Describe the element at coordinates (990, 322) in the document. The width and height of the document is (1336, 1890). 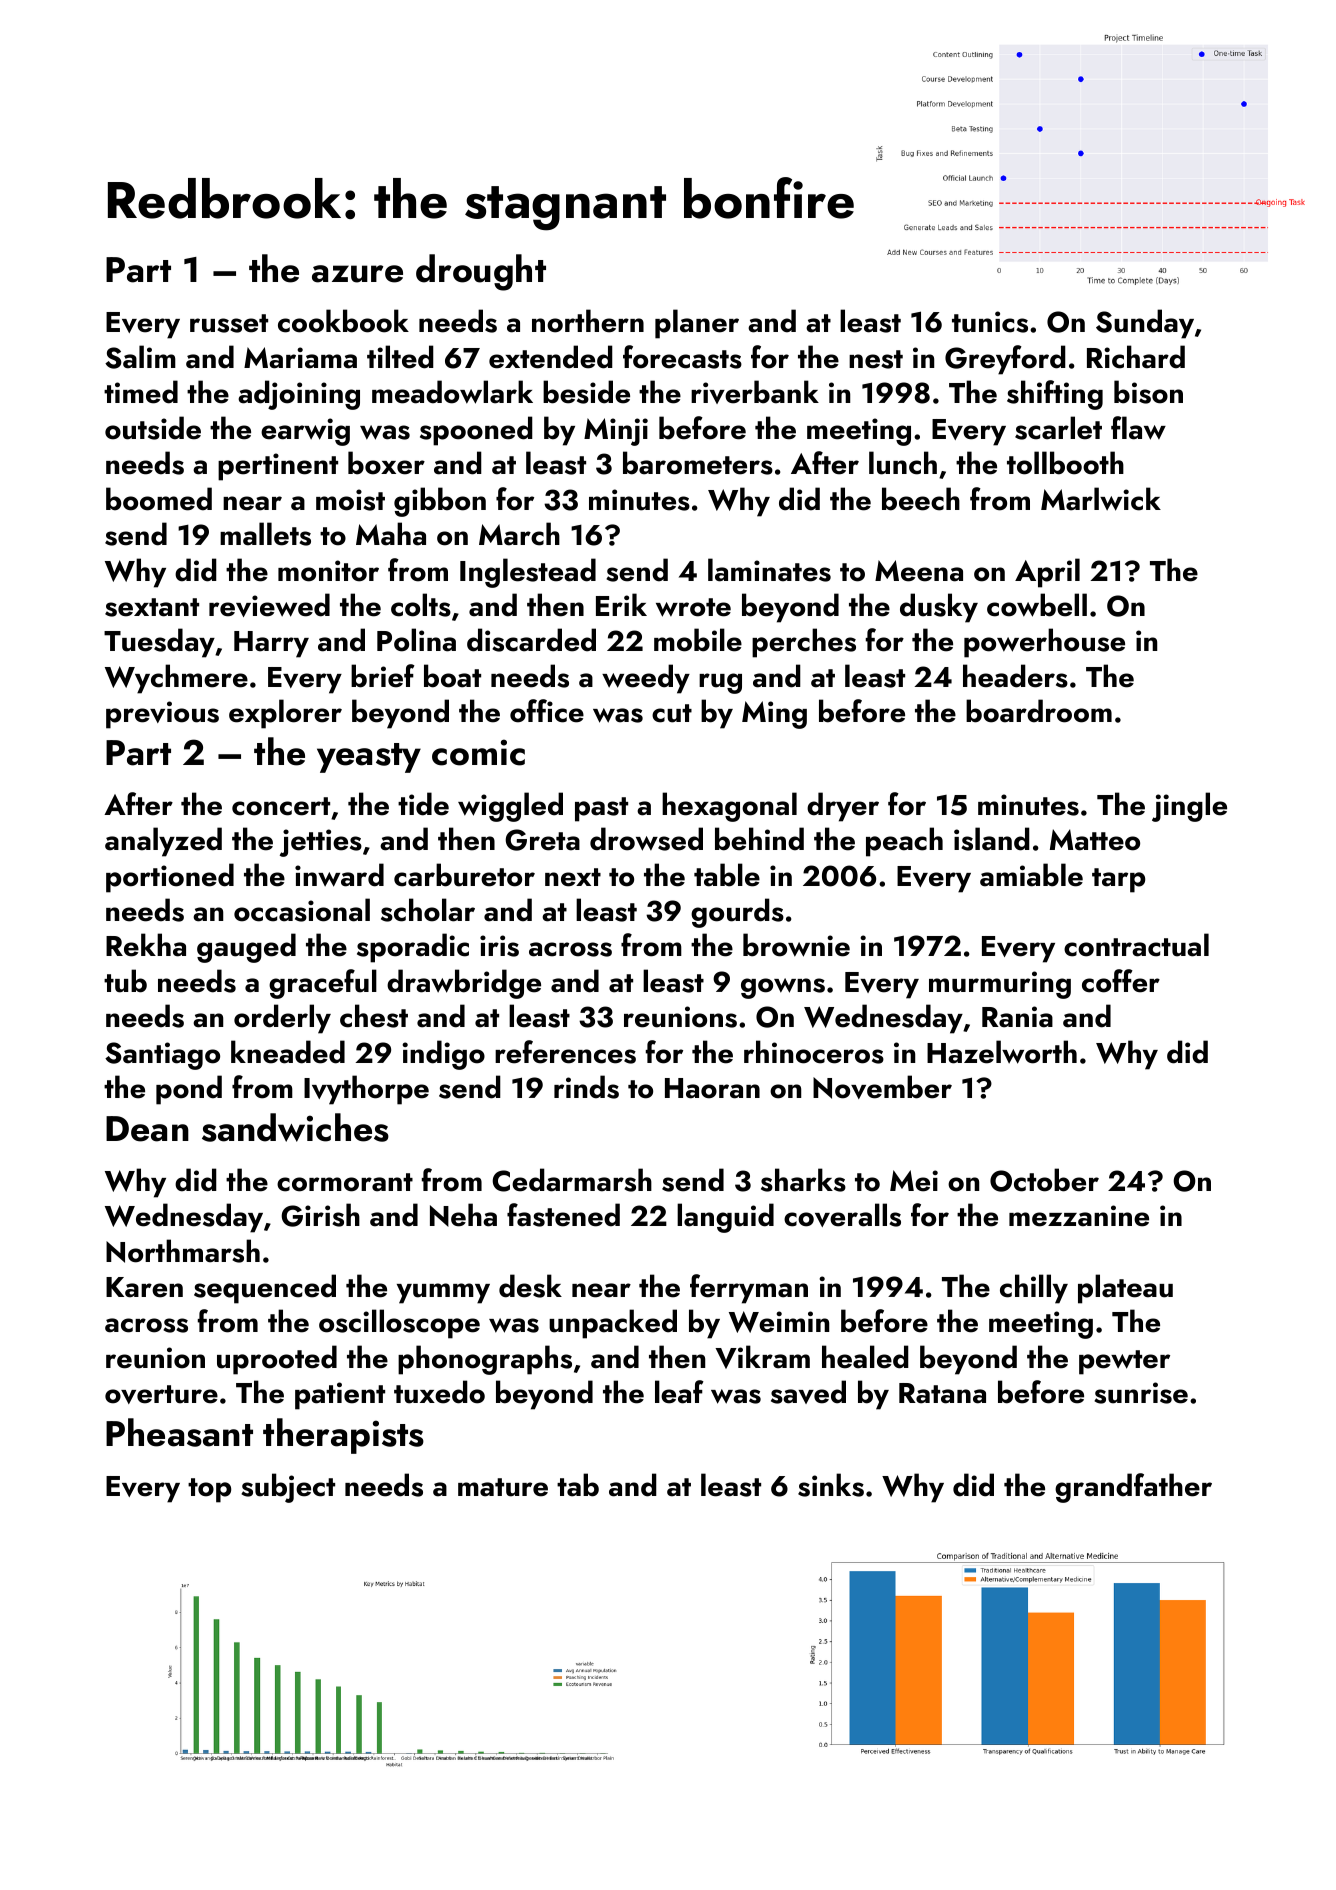
I see `tunics` at that location.
